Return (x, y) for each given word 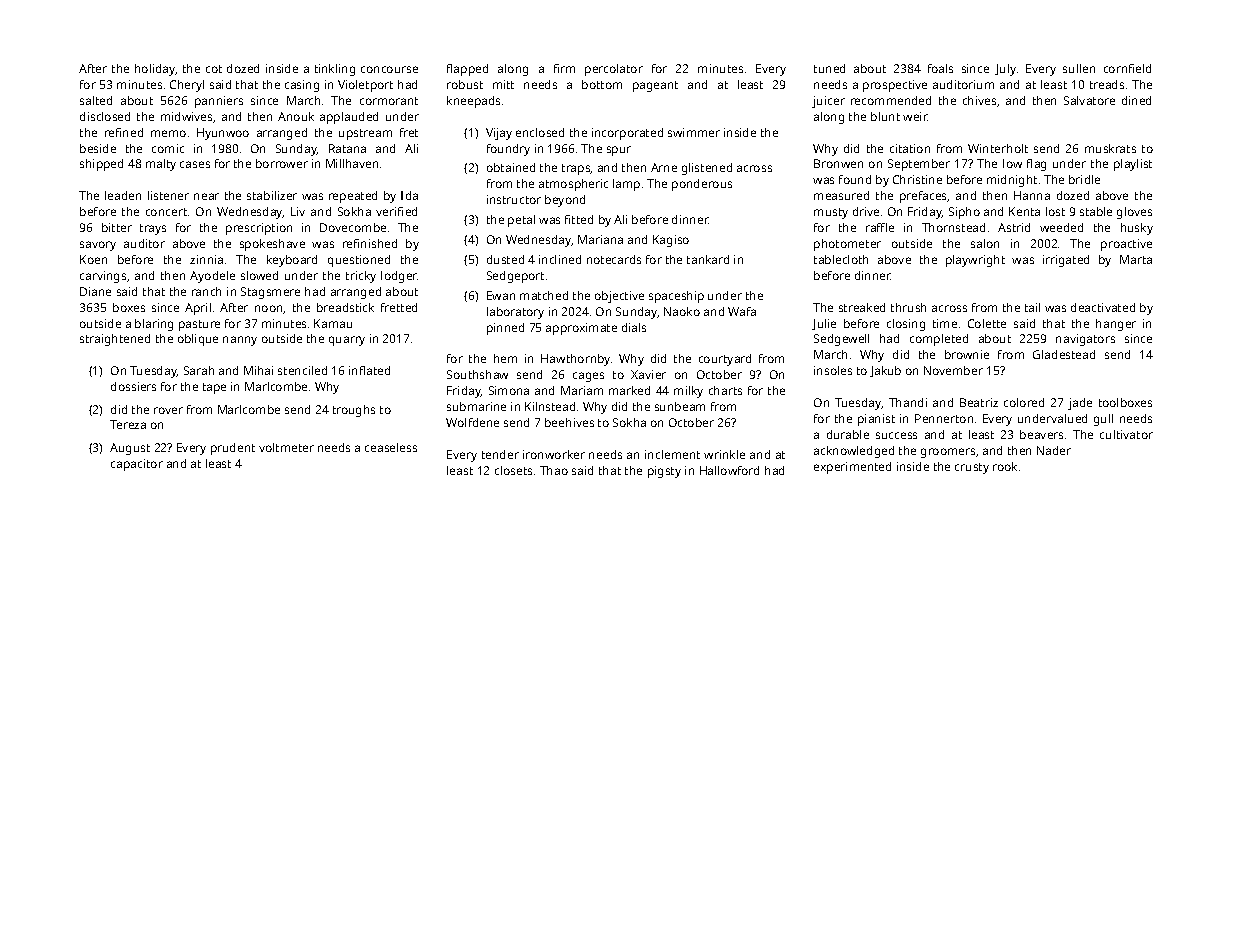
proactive (1126, 245)
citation (910, 148)
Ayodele (212, 277)
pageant (655, 86)
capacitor (137, 465)
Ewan (501, 295)
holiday (155, 70)
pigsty (664, 472)
